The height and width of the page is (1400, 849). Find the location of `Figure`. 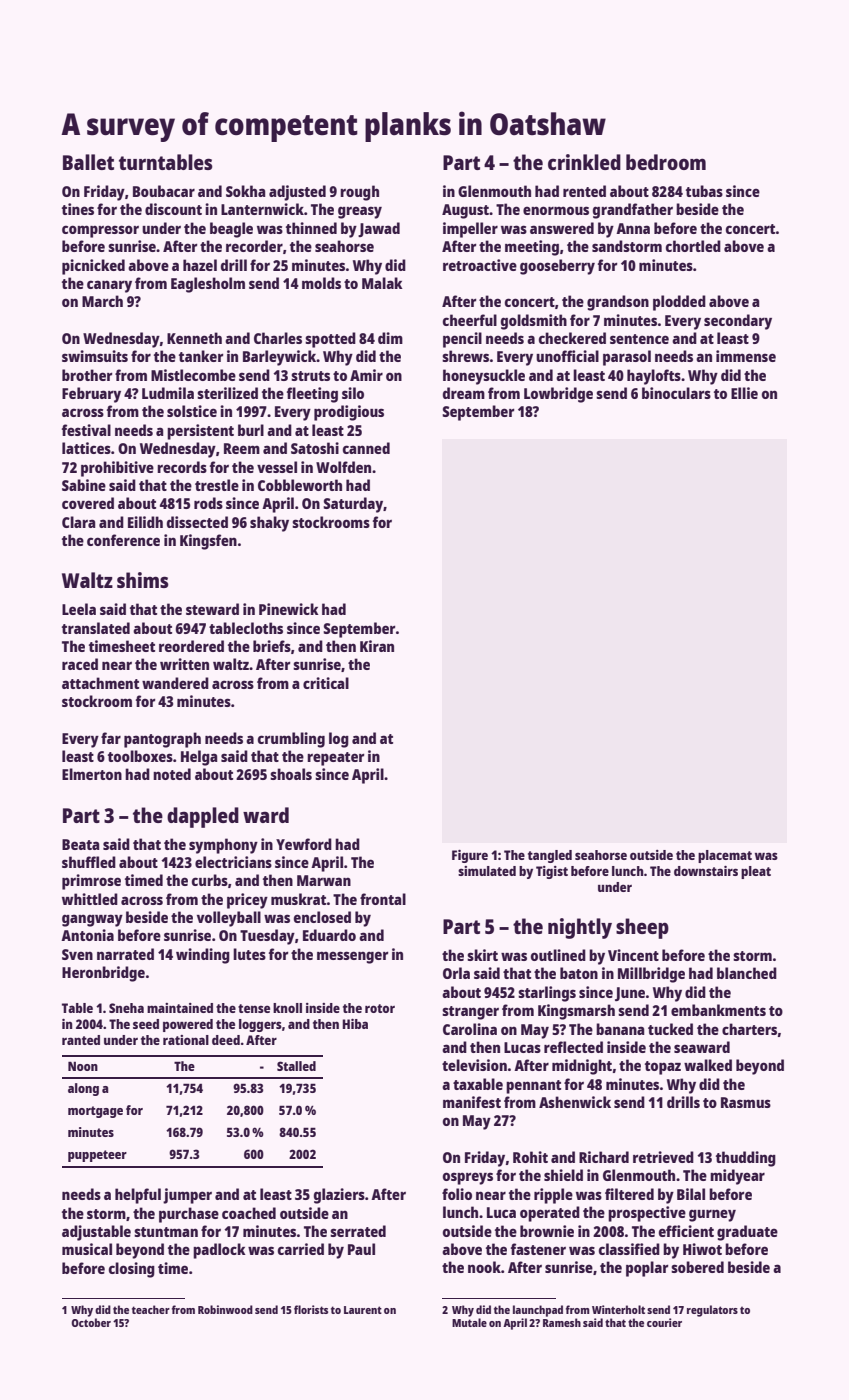

Figure is located at coordinates (470, 856).
